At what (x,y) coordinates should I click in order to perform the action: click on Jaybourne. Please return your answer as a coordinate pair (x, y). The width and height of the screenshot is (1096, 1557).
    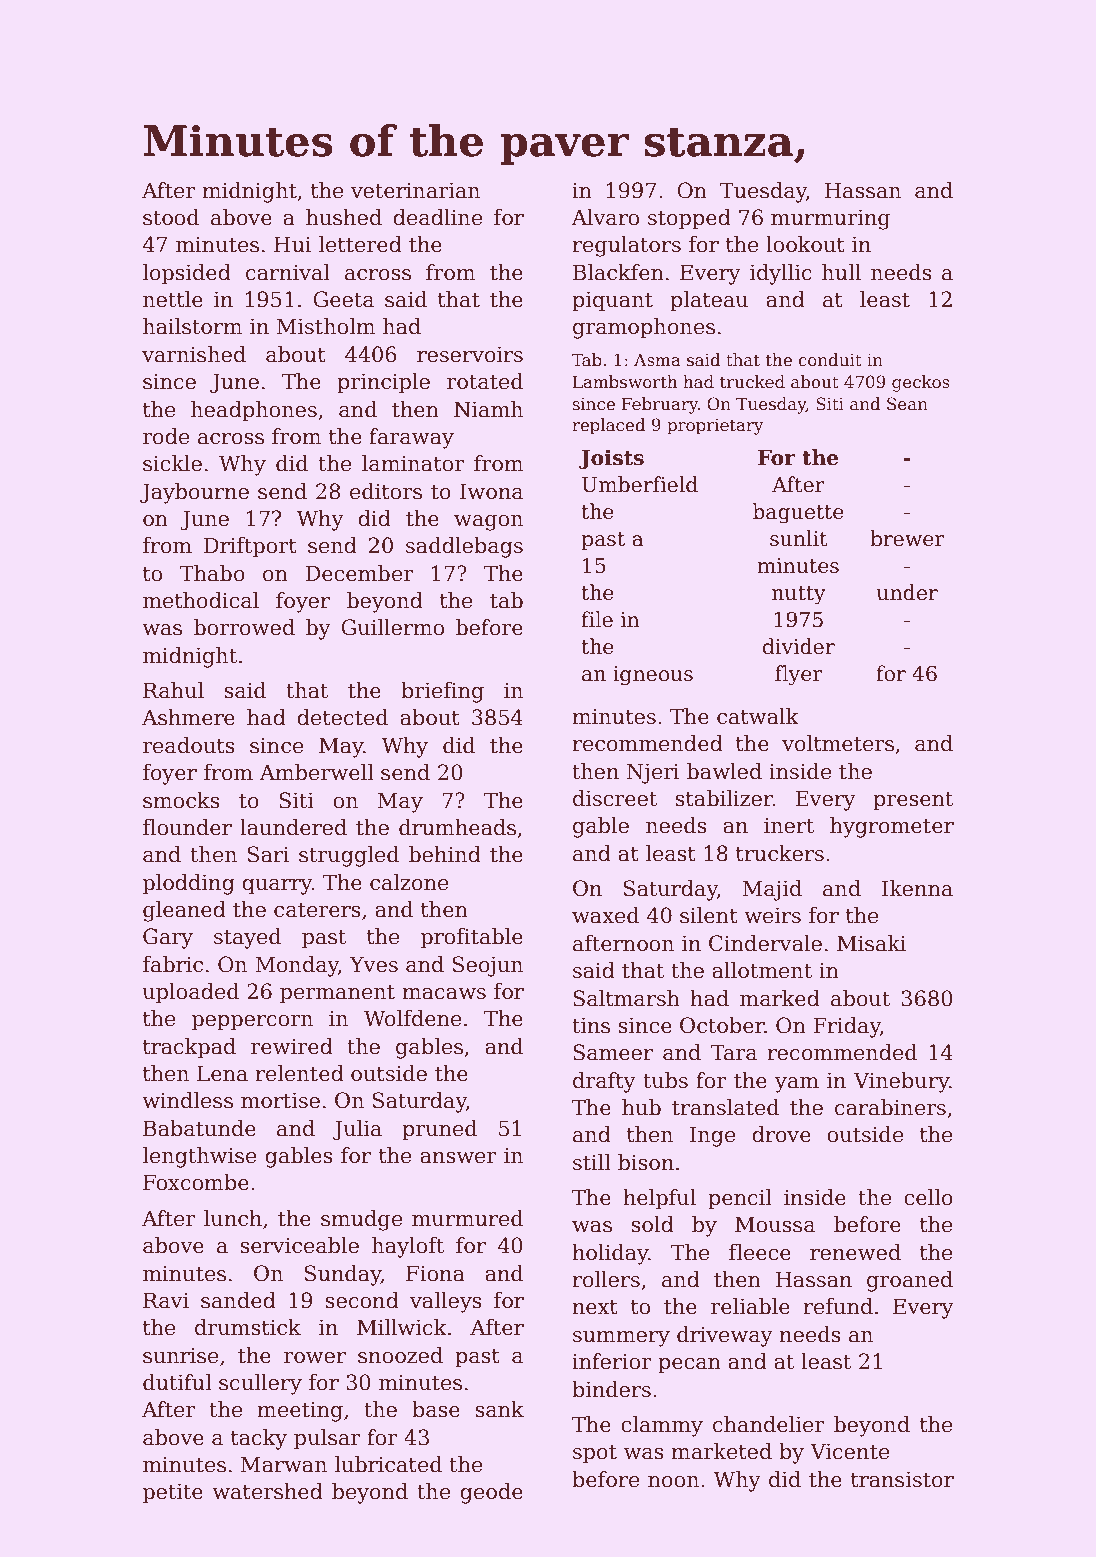
    Looking at the image, I should click on (194, 493).
